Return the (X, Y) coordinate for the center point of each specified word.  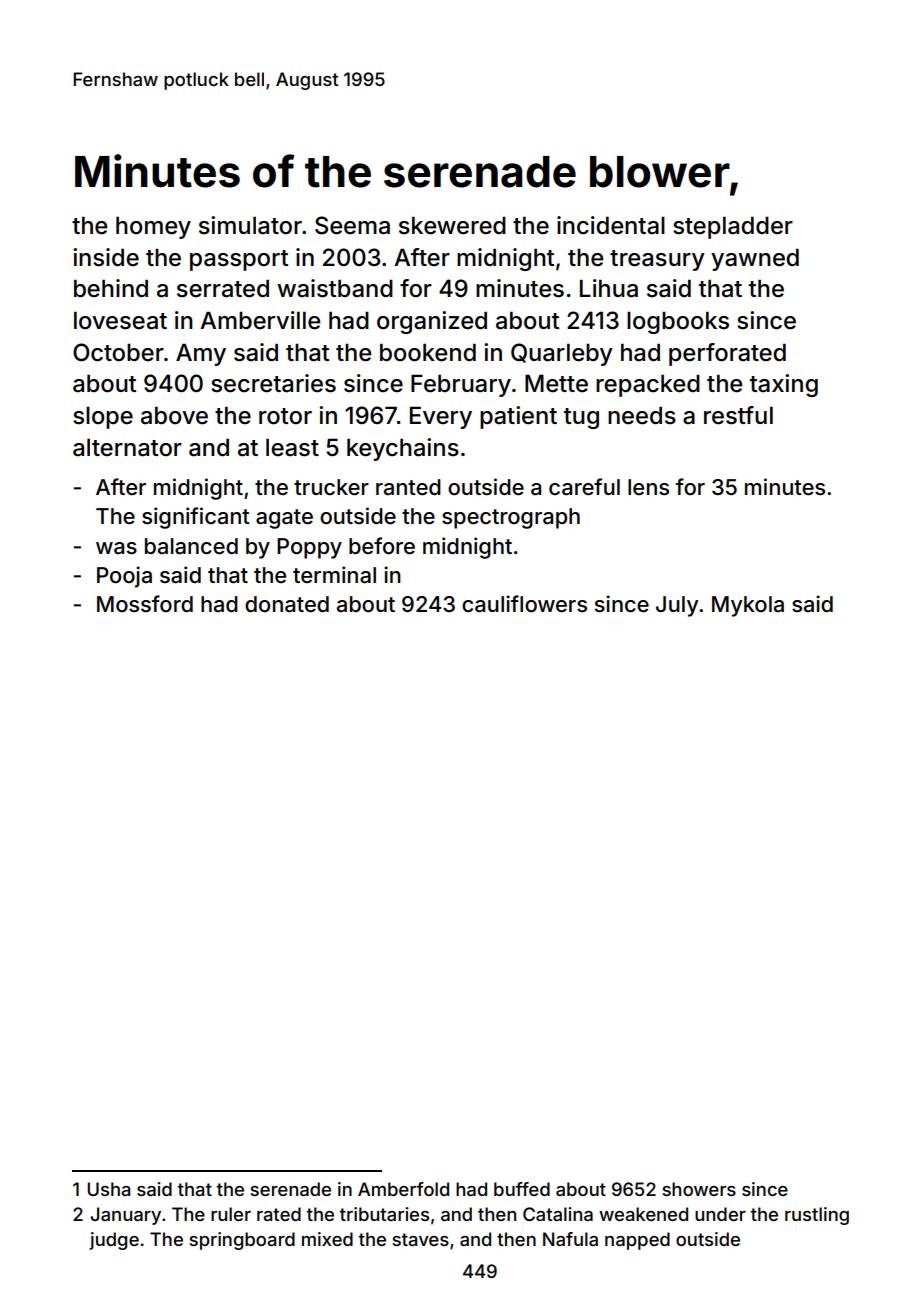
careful (584, 487)
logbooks (678, 322)
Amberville (260, 320)
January (125, 1216)
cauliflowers (524, 604)
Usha (108, 1189)
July (677, 606)
